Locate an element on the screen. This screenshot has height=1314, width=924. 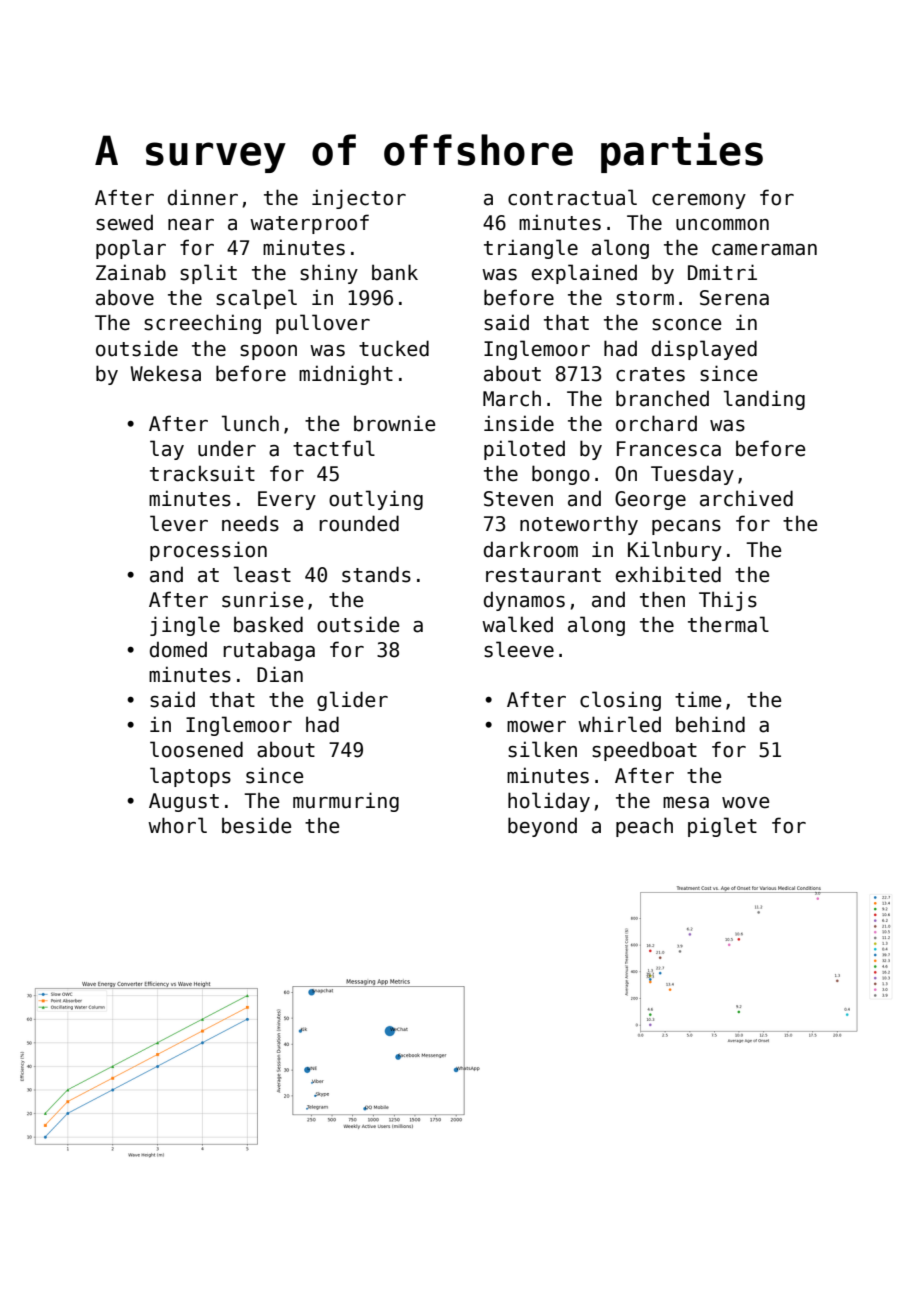
stands is located at coordinates (376, 574).
